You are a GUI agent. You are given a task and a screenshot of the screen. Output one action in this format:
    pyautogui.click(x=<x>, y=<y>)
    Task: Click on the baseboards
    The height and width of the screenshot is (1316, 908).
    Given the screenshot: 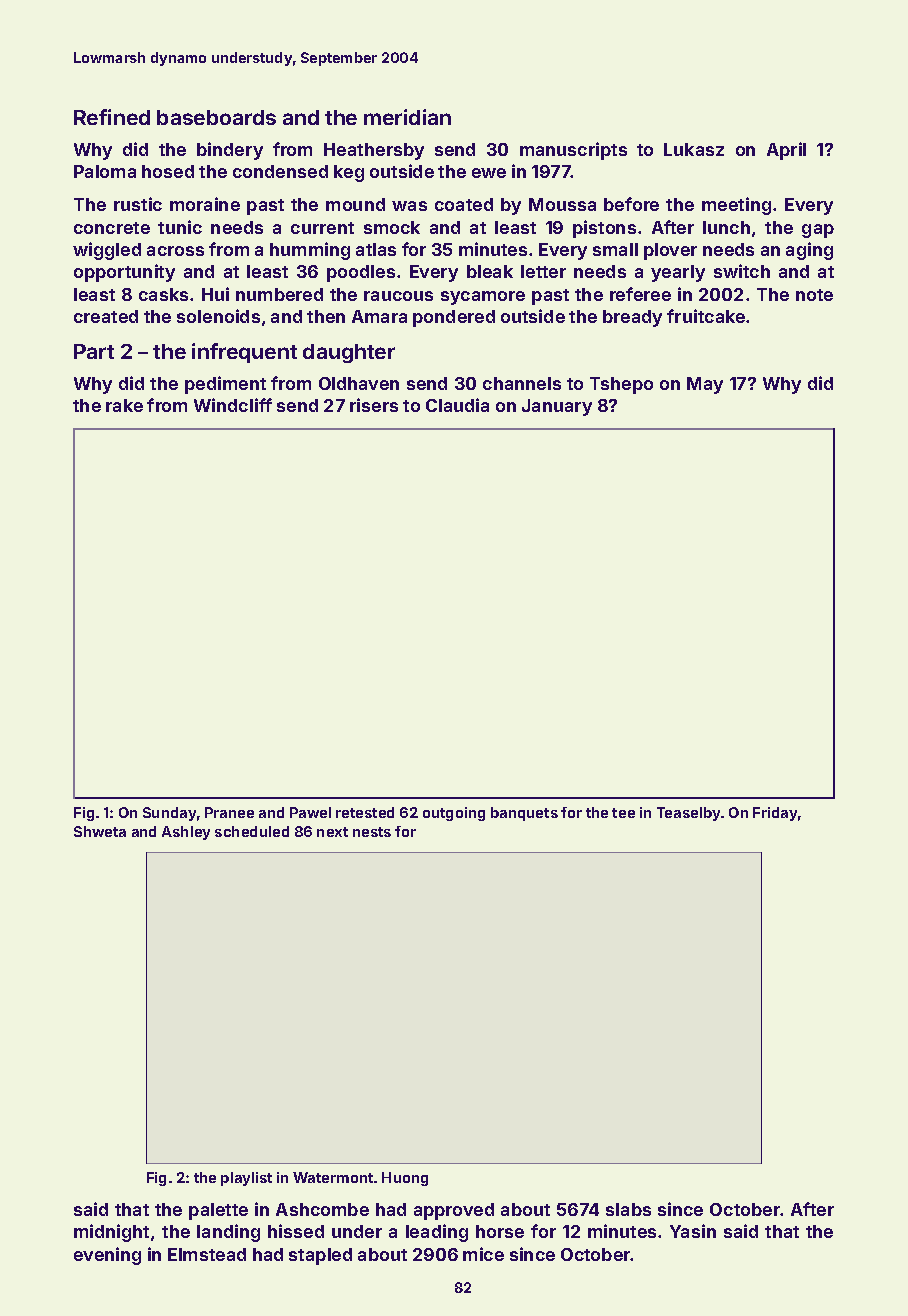 What is the action you would take?
    pyautogui.click(x=216, y=117)
